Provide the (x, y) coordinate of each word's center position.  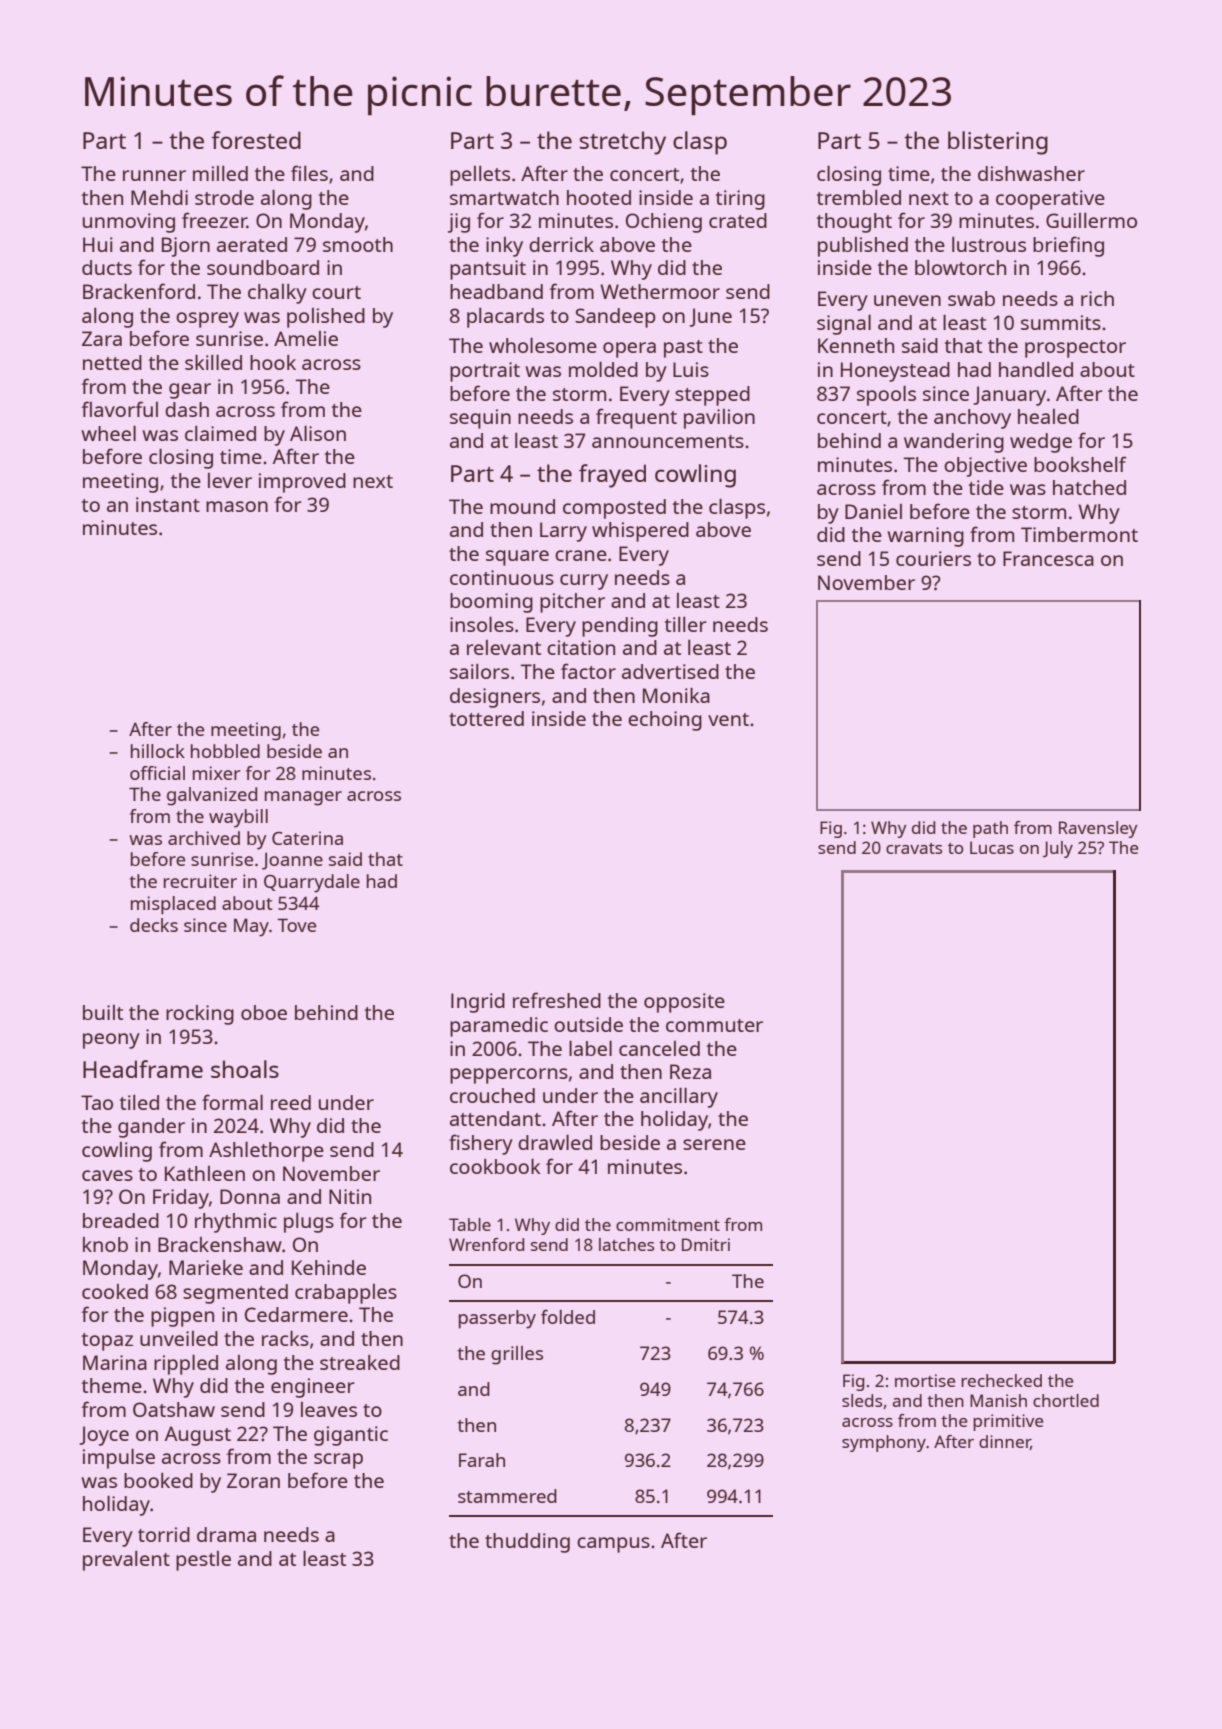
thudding (527, 1543)
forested (256, 140)
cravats (914, 848)
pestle (203, 1561)
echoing (665, 721)
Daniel (873, 511)
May (251, 927)
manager (303, 798)
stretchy (623, 143)
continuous (502, 577)
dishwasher (1031, 173)
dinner (1005, 1442)
